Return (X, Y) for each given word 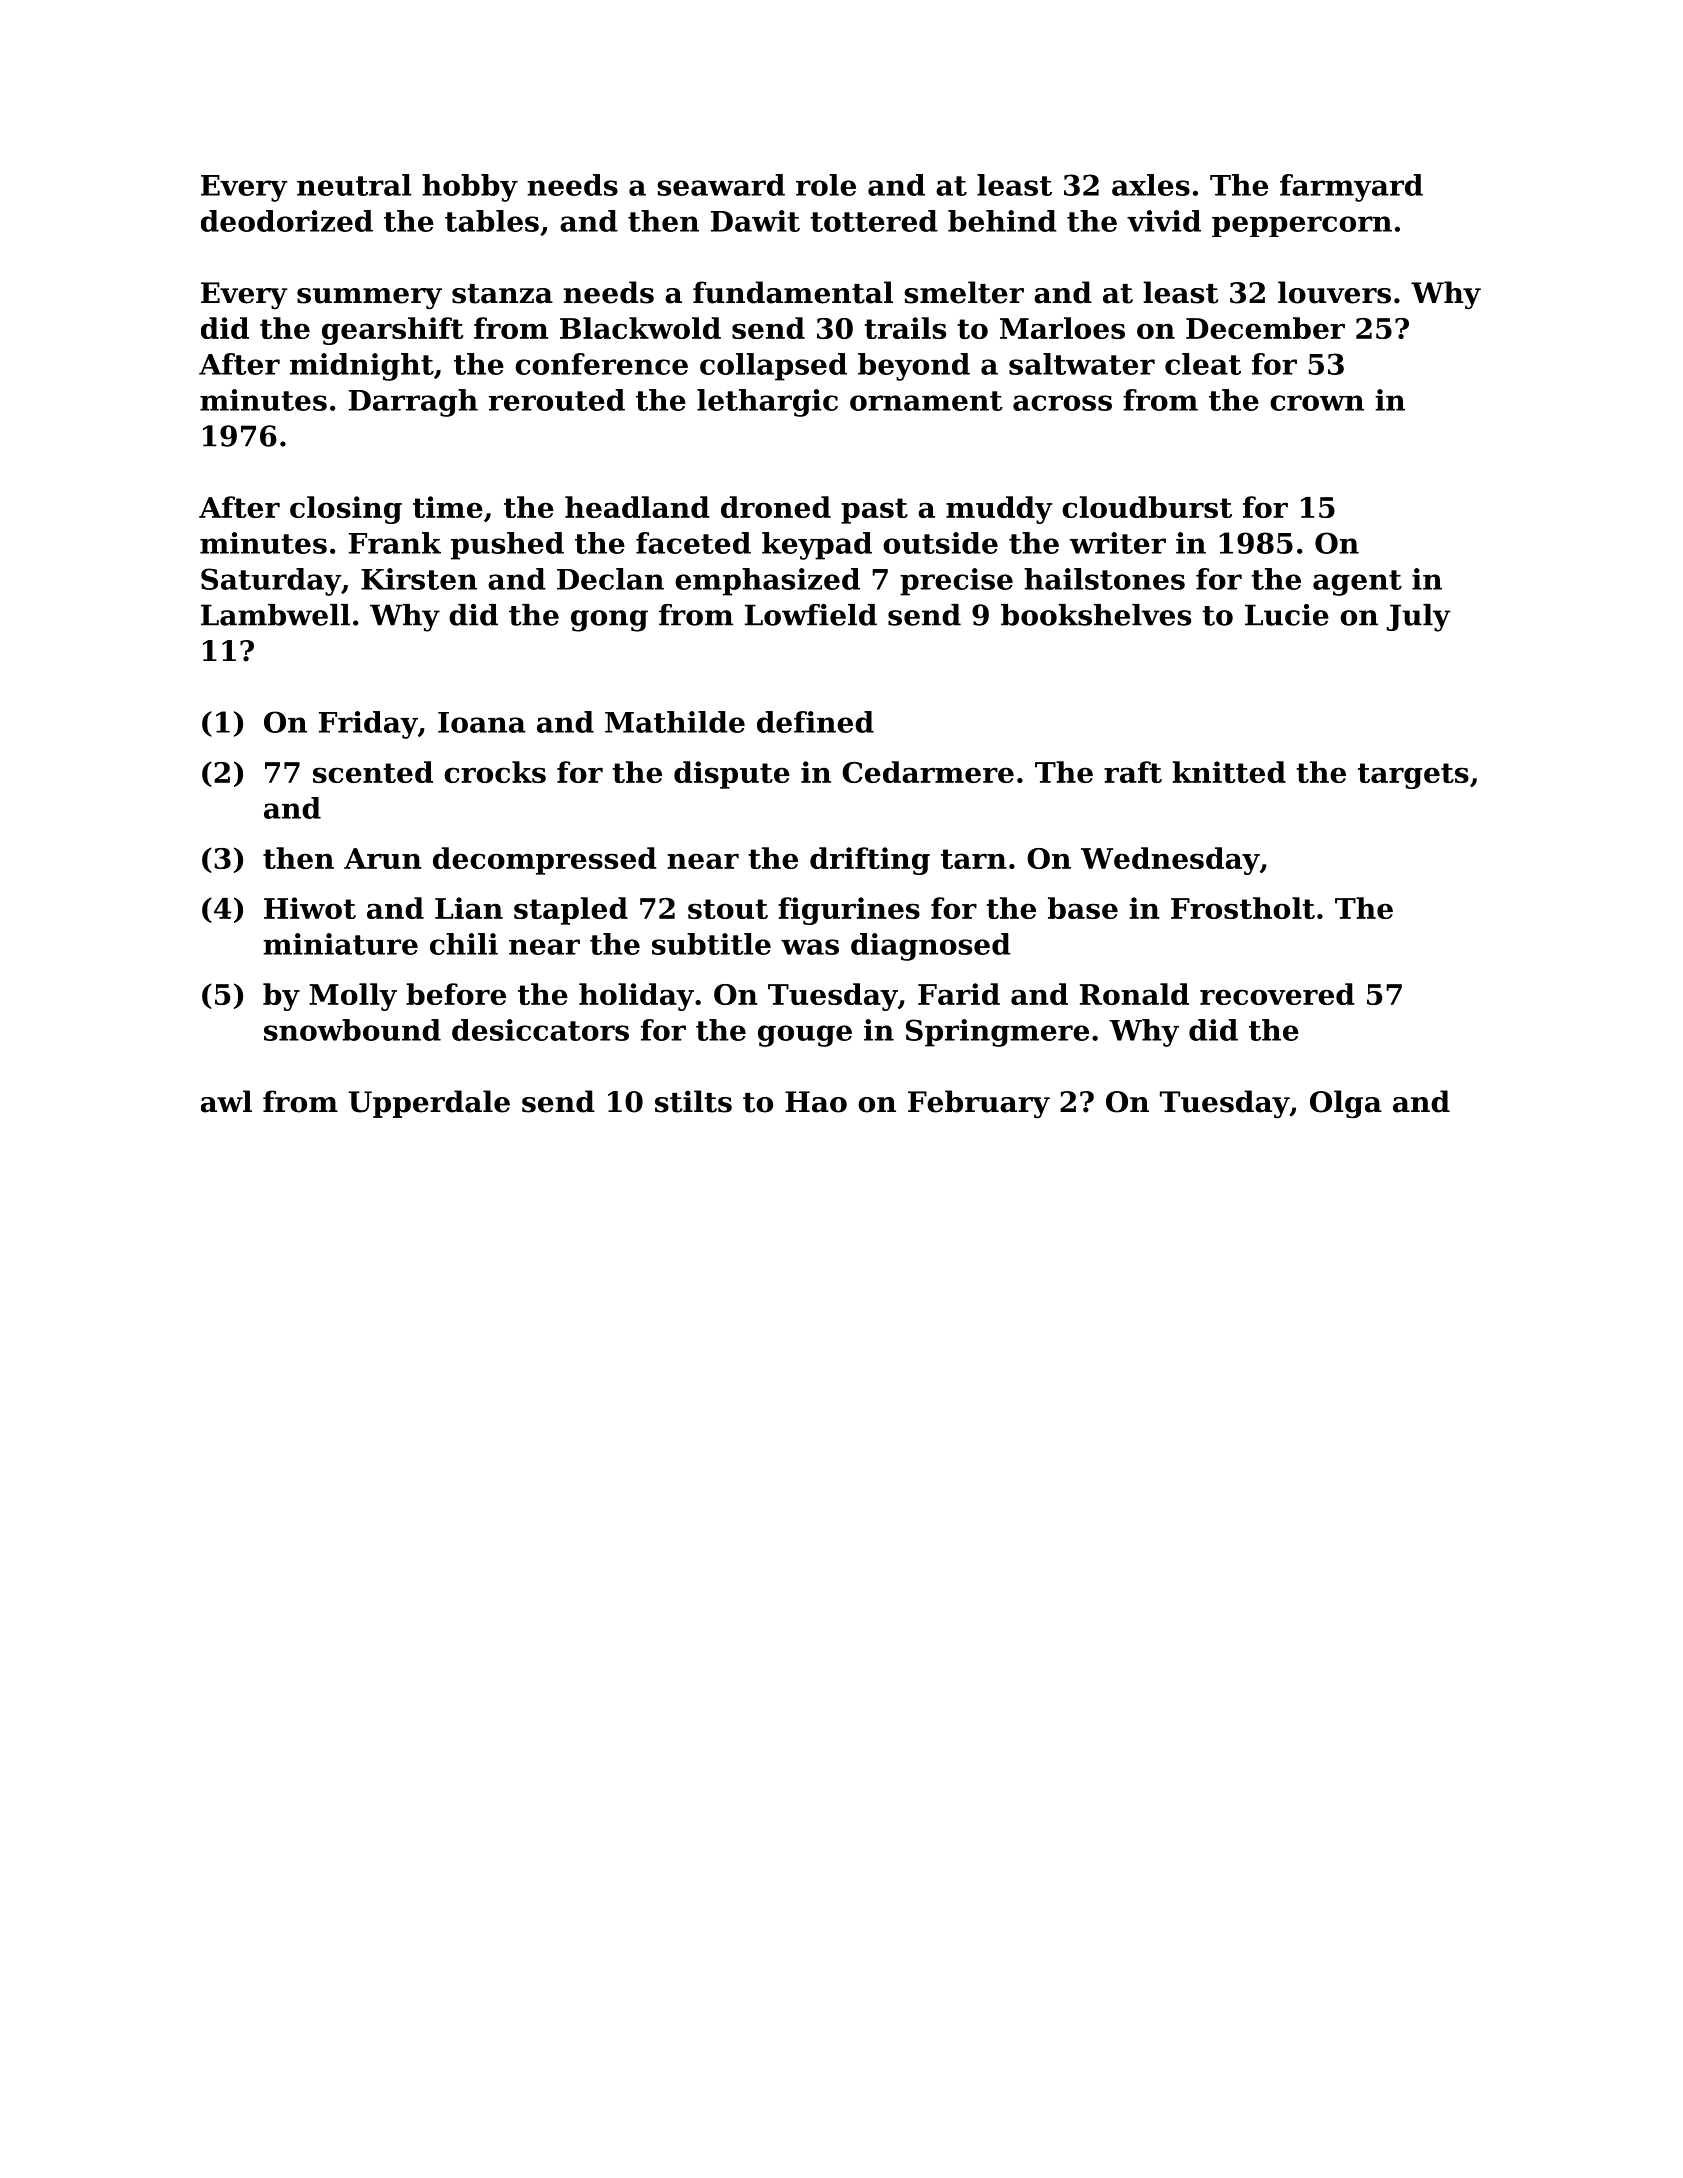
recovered (1277, 994)
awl (226, 1101)
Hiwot (310, 908)
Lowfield (811, 615)
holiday (636, 997)
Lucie (1287, 615)
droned (776, 507)
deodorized (287, 221)
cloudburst (1147, 507)
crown (1317, 403)
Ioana (482, 722)
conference (601, 364)
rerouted (557, 400)
